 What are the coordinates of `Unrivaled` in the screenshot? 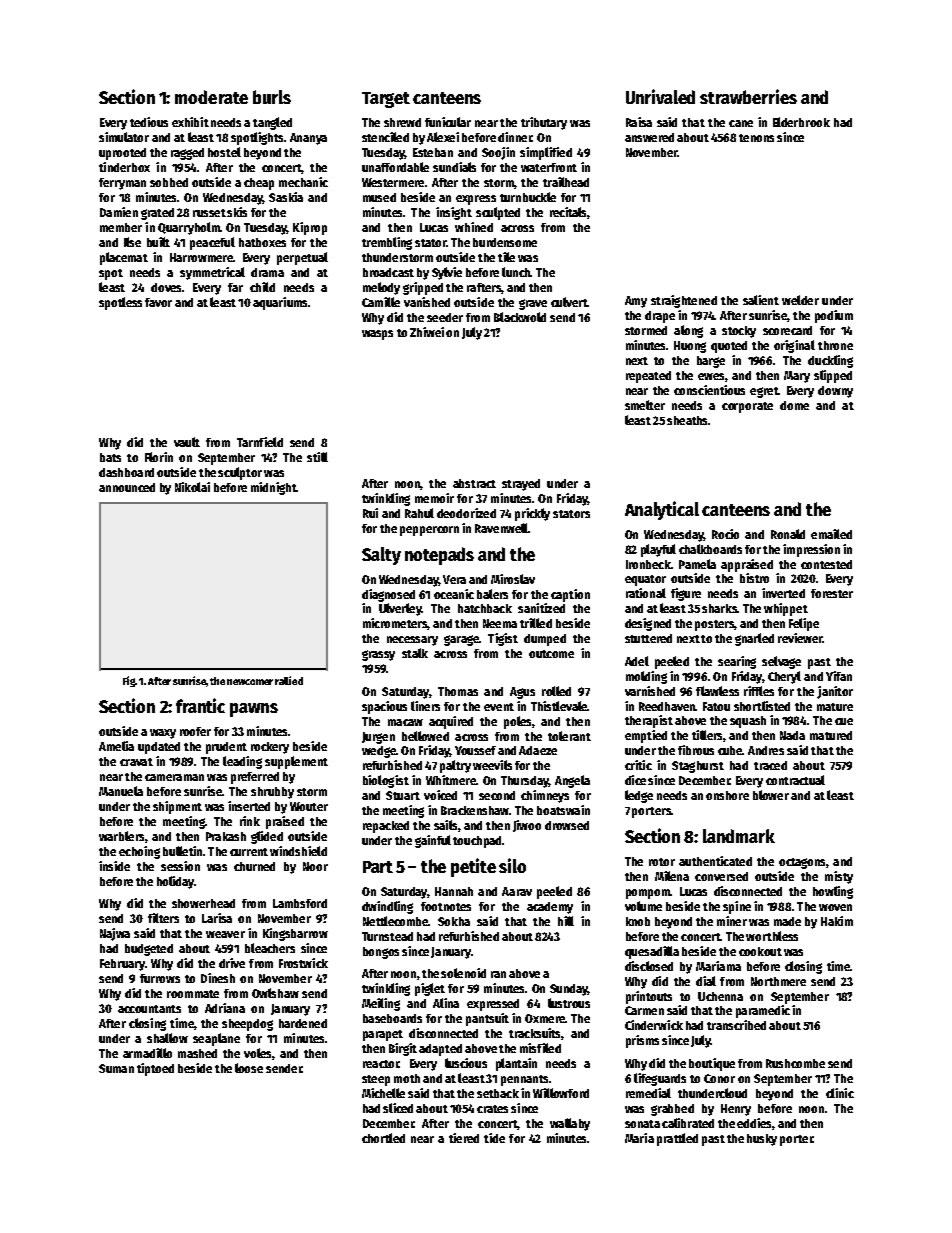 It's located at (660, 96).
